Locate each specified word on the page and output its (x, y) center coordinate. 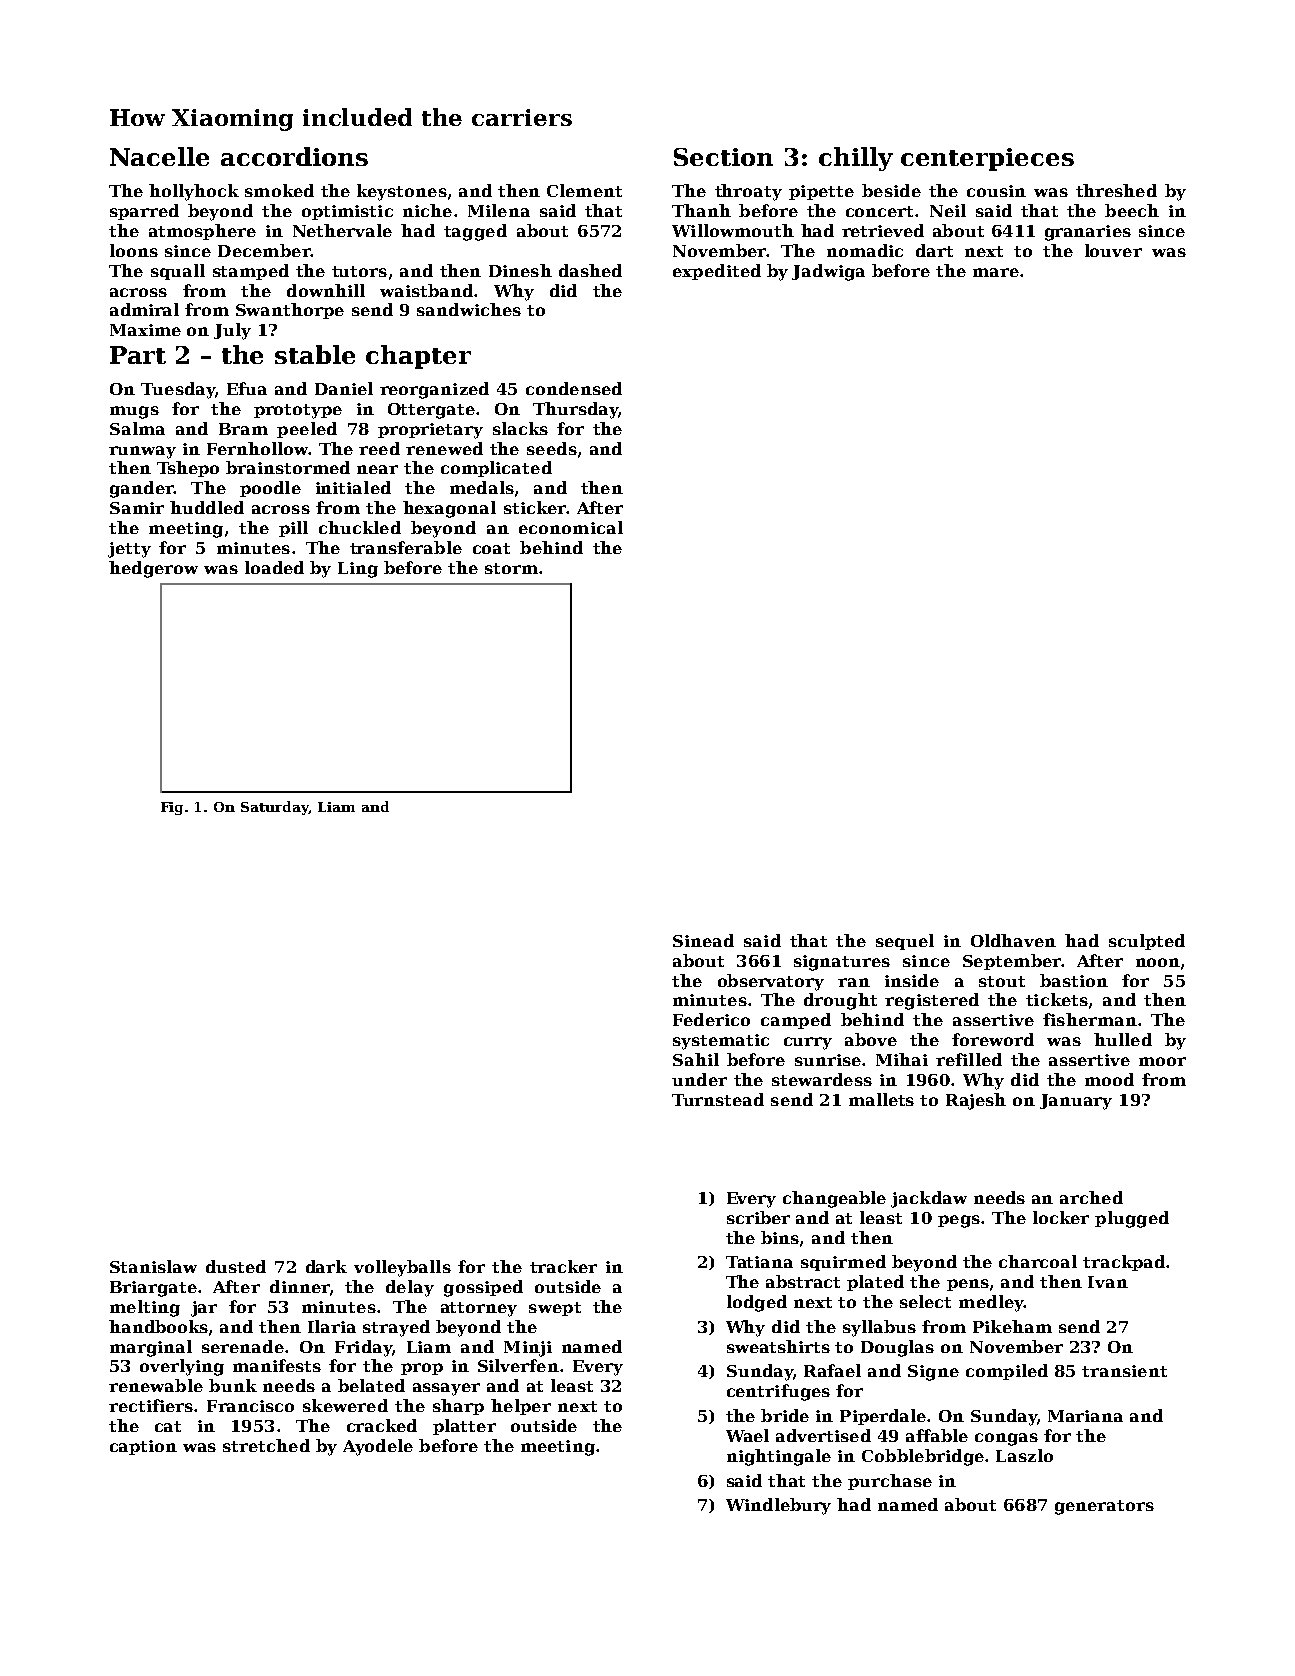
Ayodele (378, 1447)
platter (464, 1427)
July (232, 331)
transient (1124, 1371)
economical (571, 527)
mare (996, 272)
